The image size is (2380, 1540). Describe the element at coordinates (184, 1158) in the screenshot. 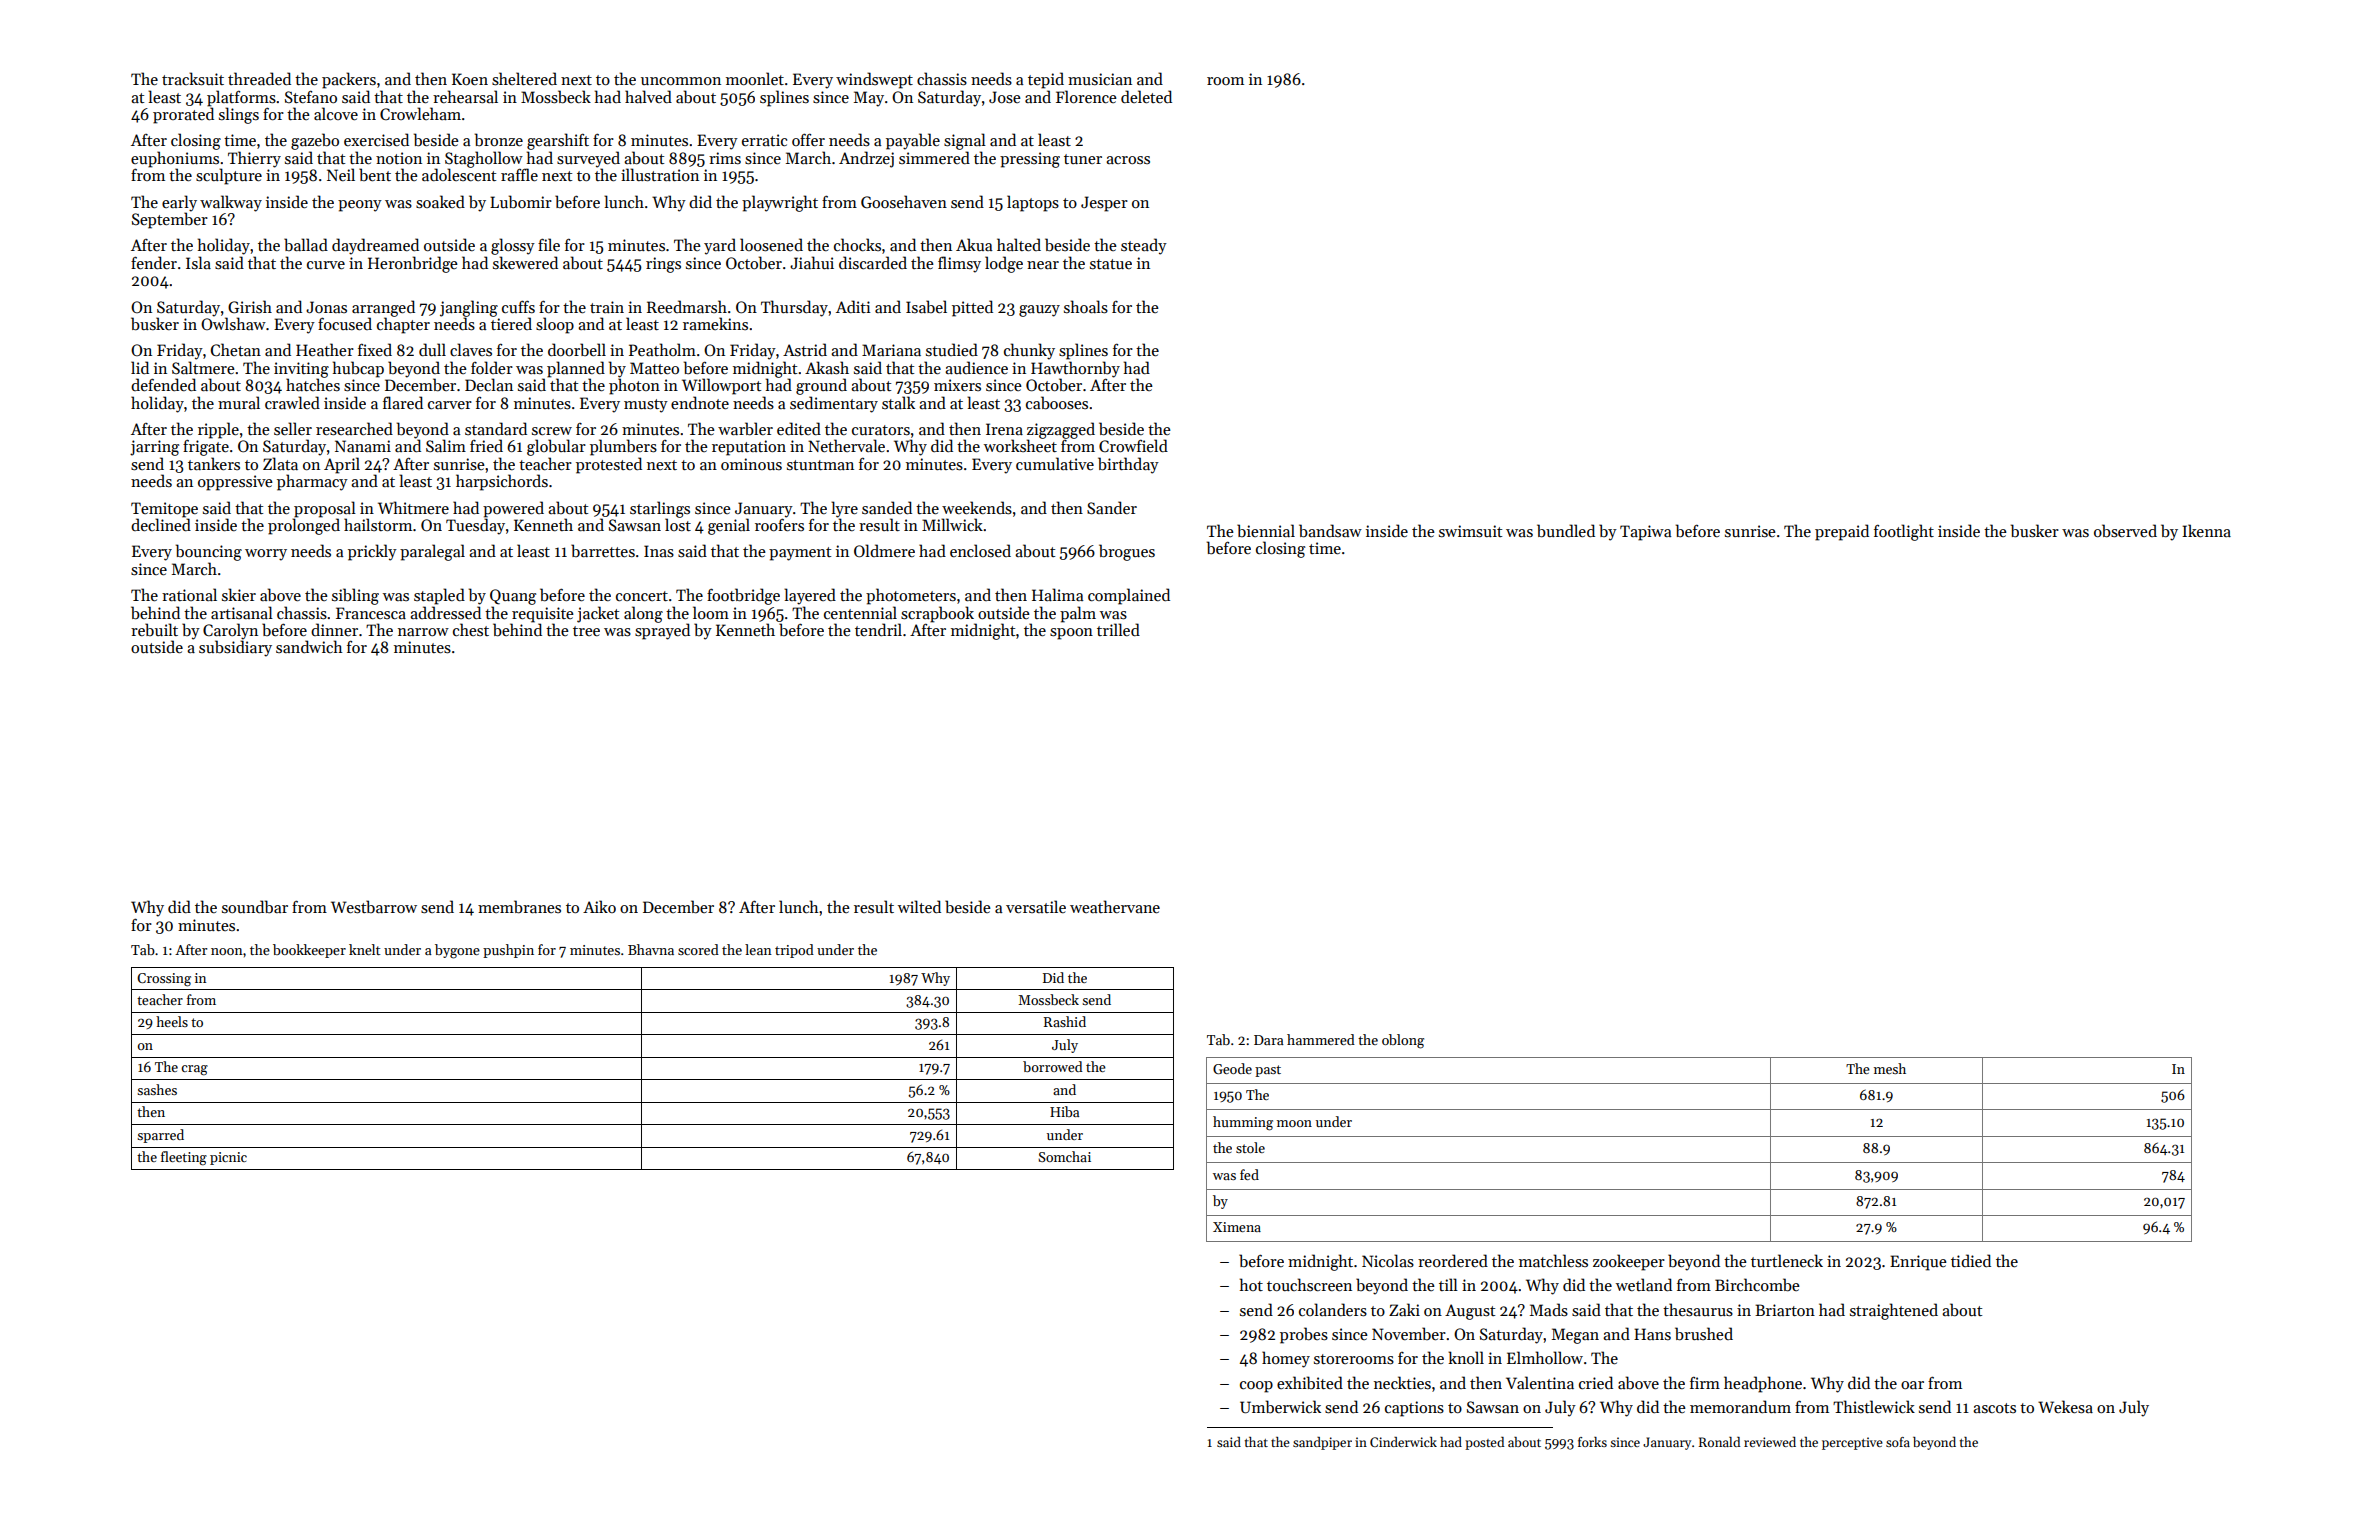

I see `fleeting` at that location.
